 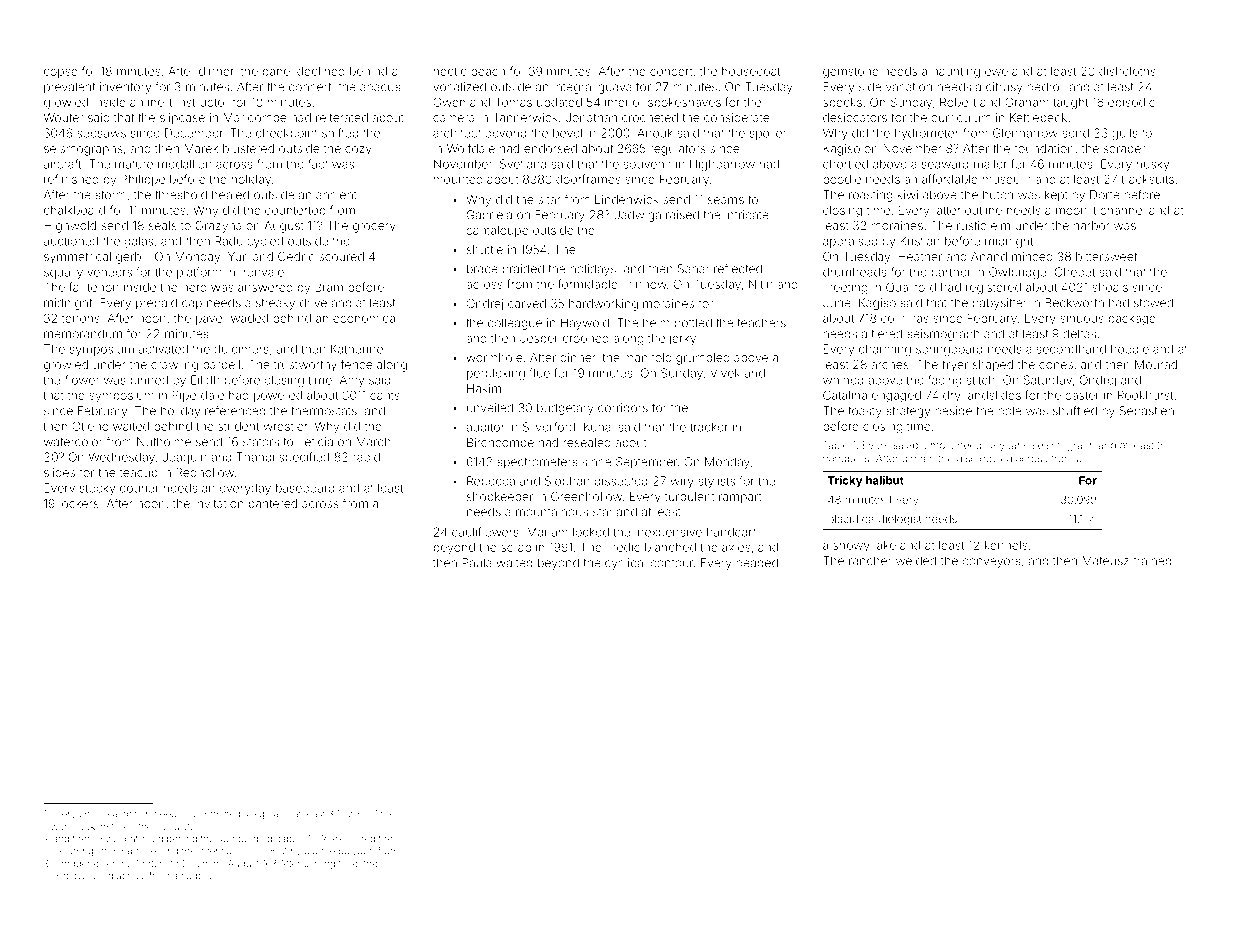 I want to click on Hakim, so click(x=484, y=388).
